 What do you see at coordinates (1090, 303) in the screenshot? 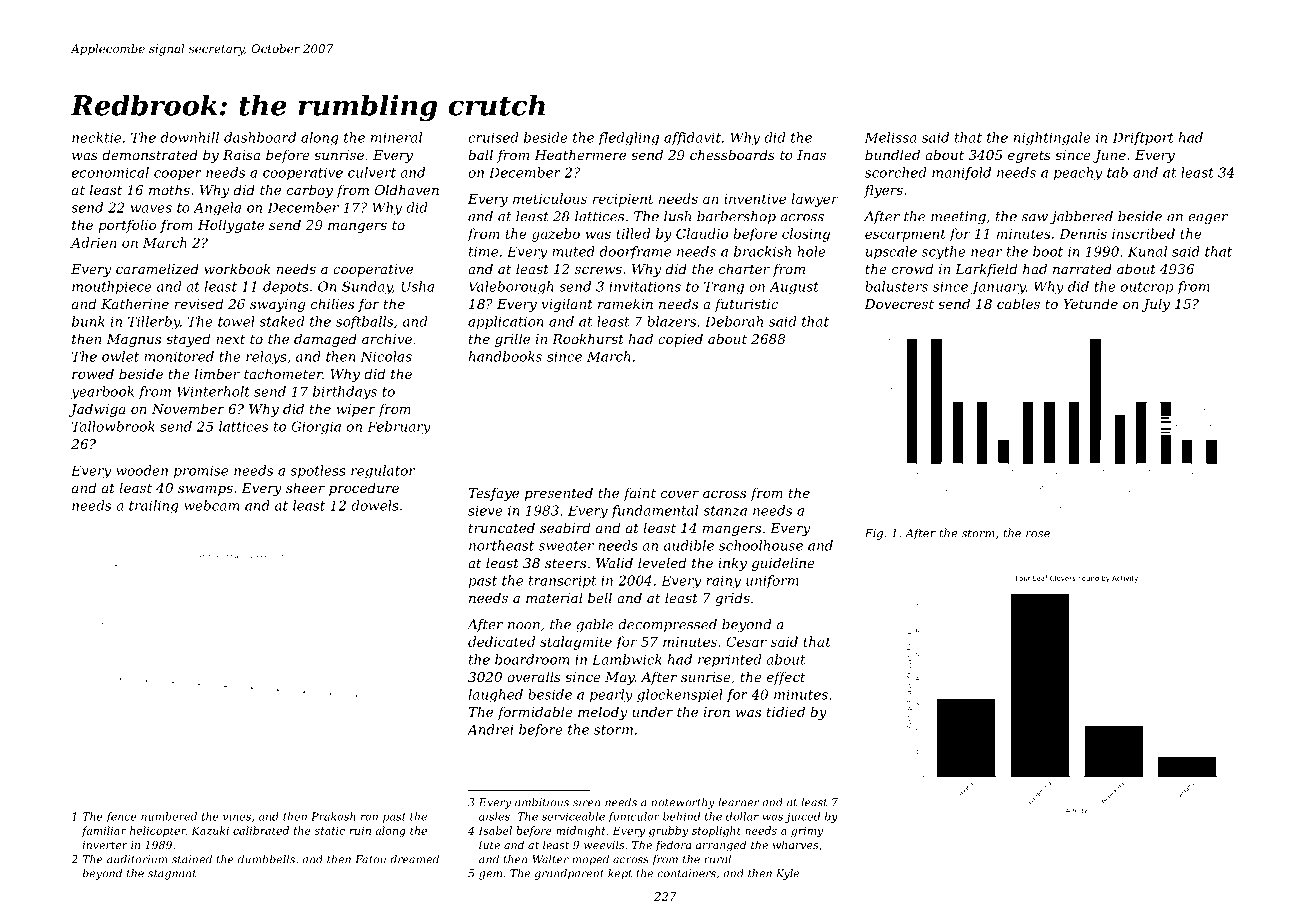
I see `Yetunde` at bounding box center [1090, 303].
